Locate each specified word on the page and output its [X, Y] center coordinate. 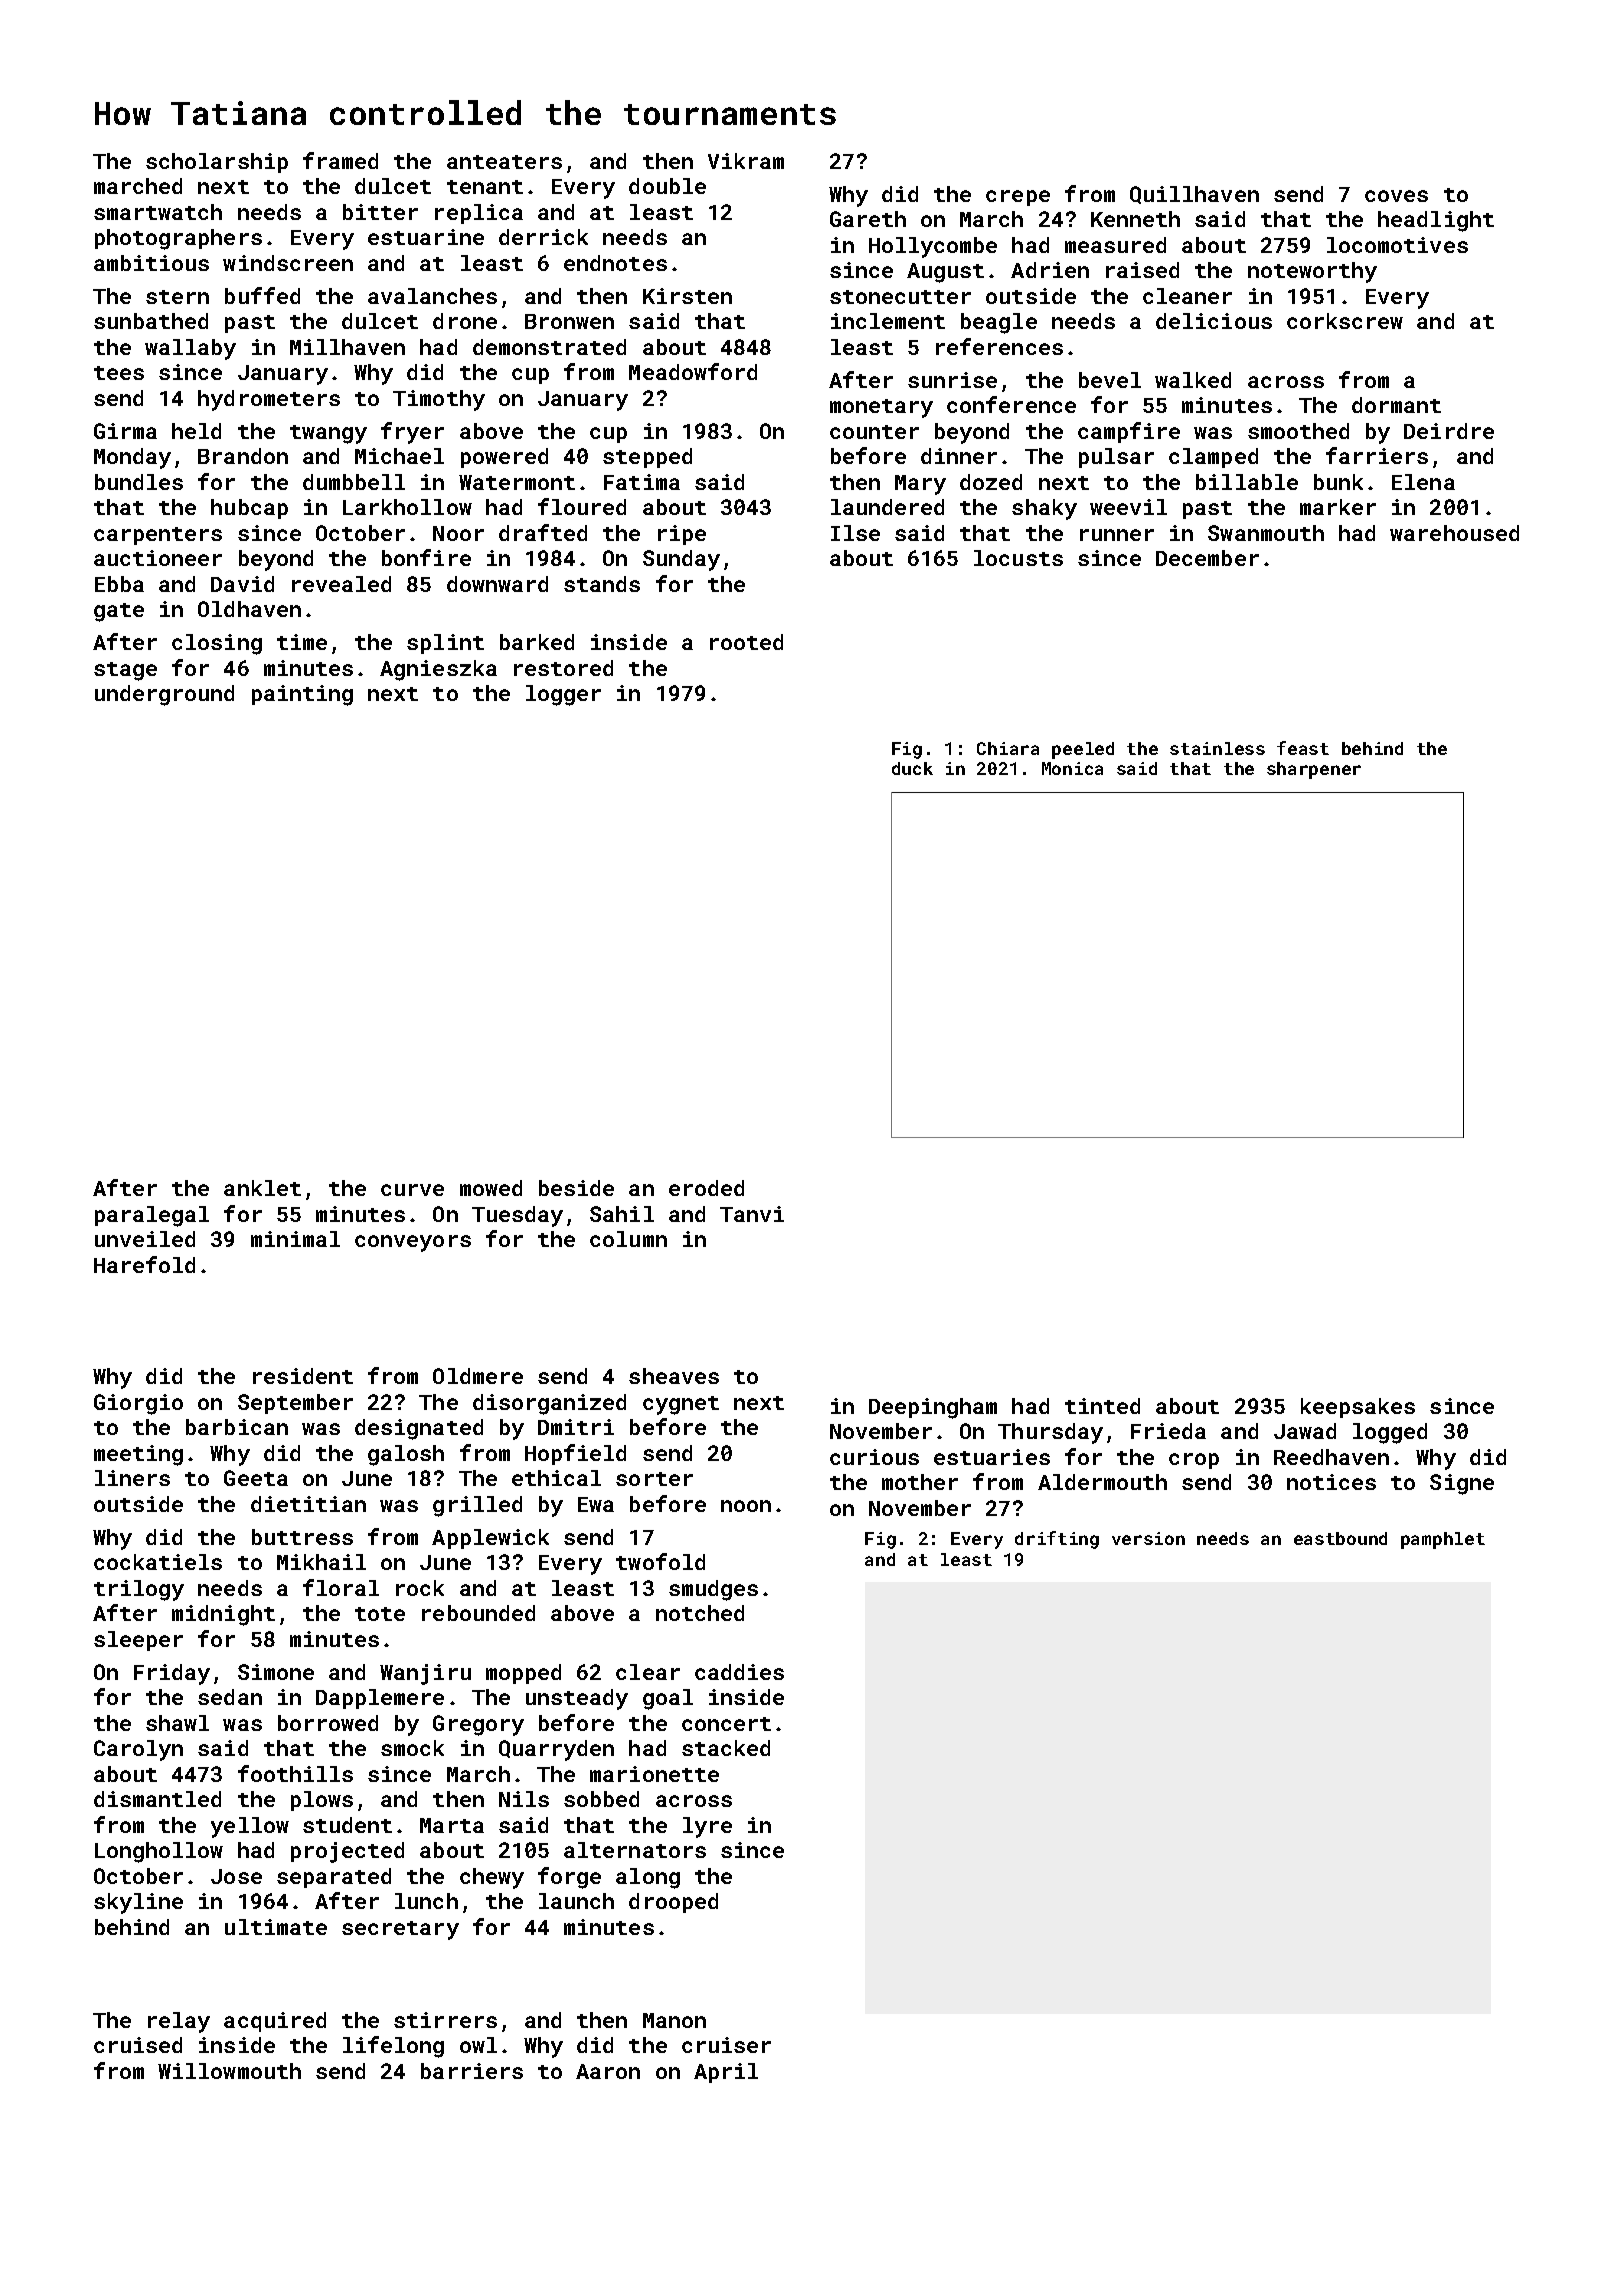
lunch [426, 1901]
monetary [881, 408]
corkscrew [1345, 321]
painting [302, 695]
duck [912, 768]
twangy [328, 434]
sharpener [1314, 770]
